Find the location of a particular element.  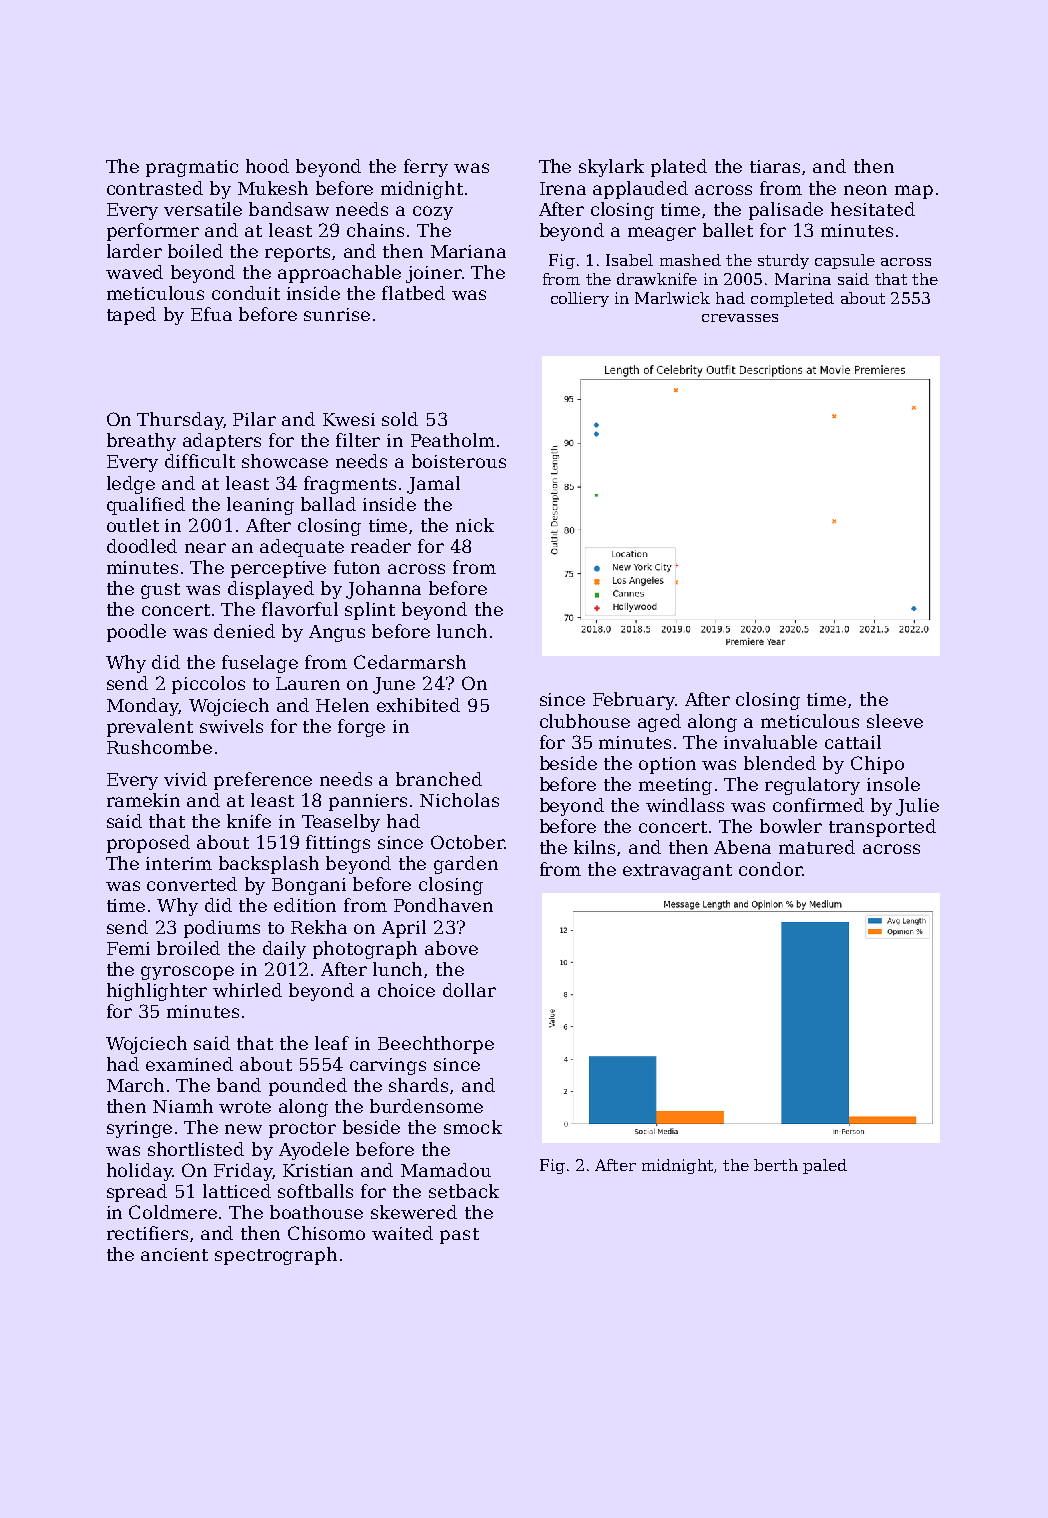

displayed is located at coordinates (271, 590).
